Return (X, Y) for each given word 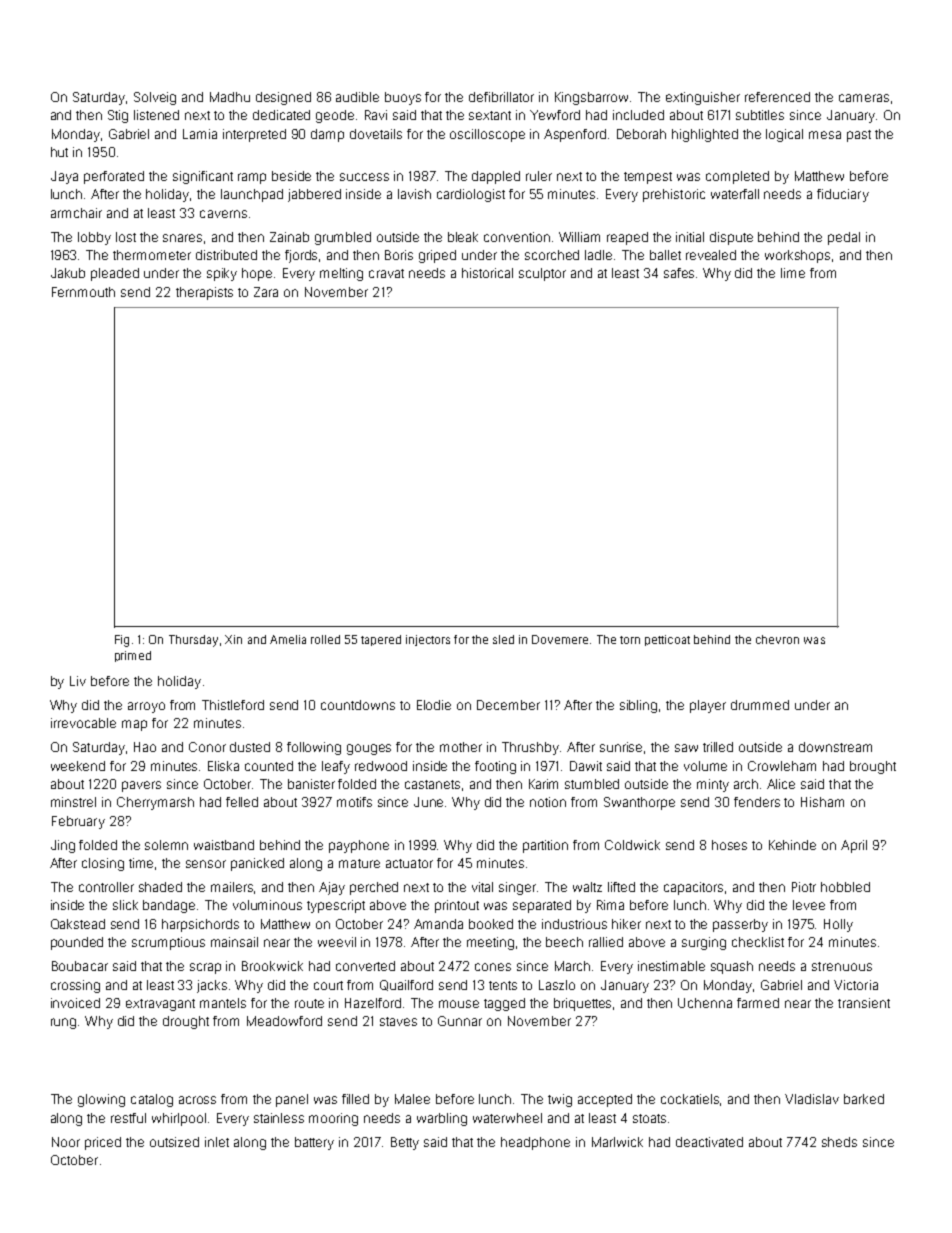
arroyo (146, 707)
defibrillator (501, 97)
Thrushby (530, 748)
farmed (758, 1003)
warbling (442, 1119)
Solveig (155, 98)
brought (873, 767)
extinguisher (703, 98)
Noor (66, 1142)
